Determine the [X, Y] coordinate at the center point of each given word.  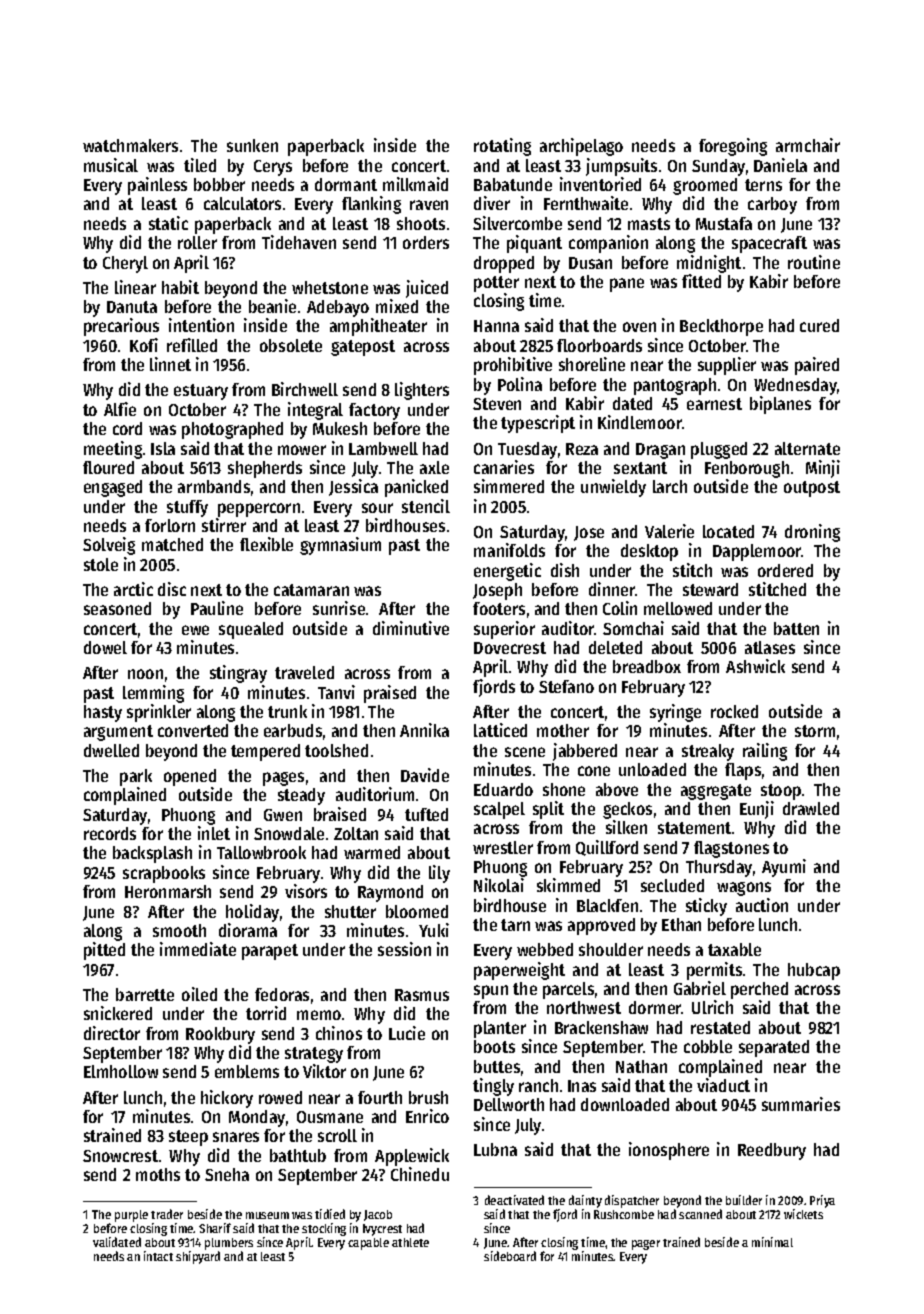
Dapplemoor [757, 552]
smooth [179, 930]
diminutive [411, 628]
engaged [113, 488]
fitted [701, 281]
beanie [272, 306]
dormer [655, 1007]
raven [429, 205]
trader [167, 1214]
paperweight [519, 971]
